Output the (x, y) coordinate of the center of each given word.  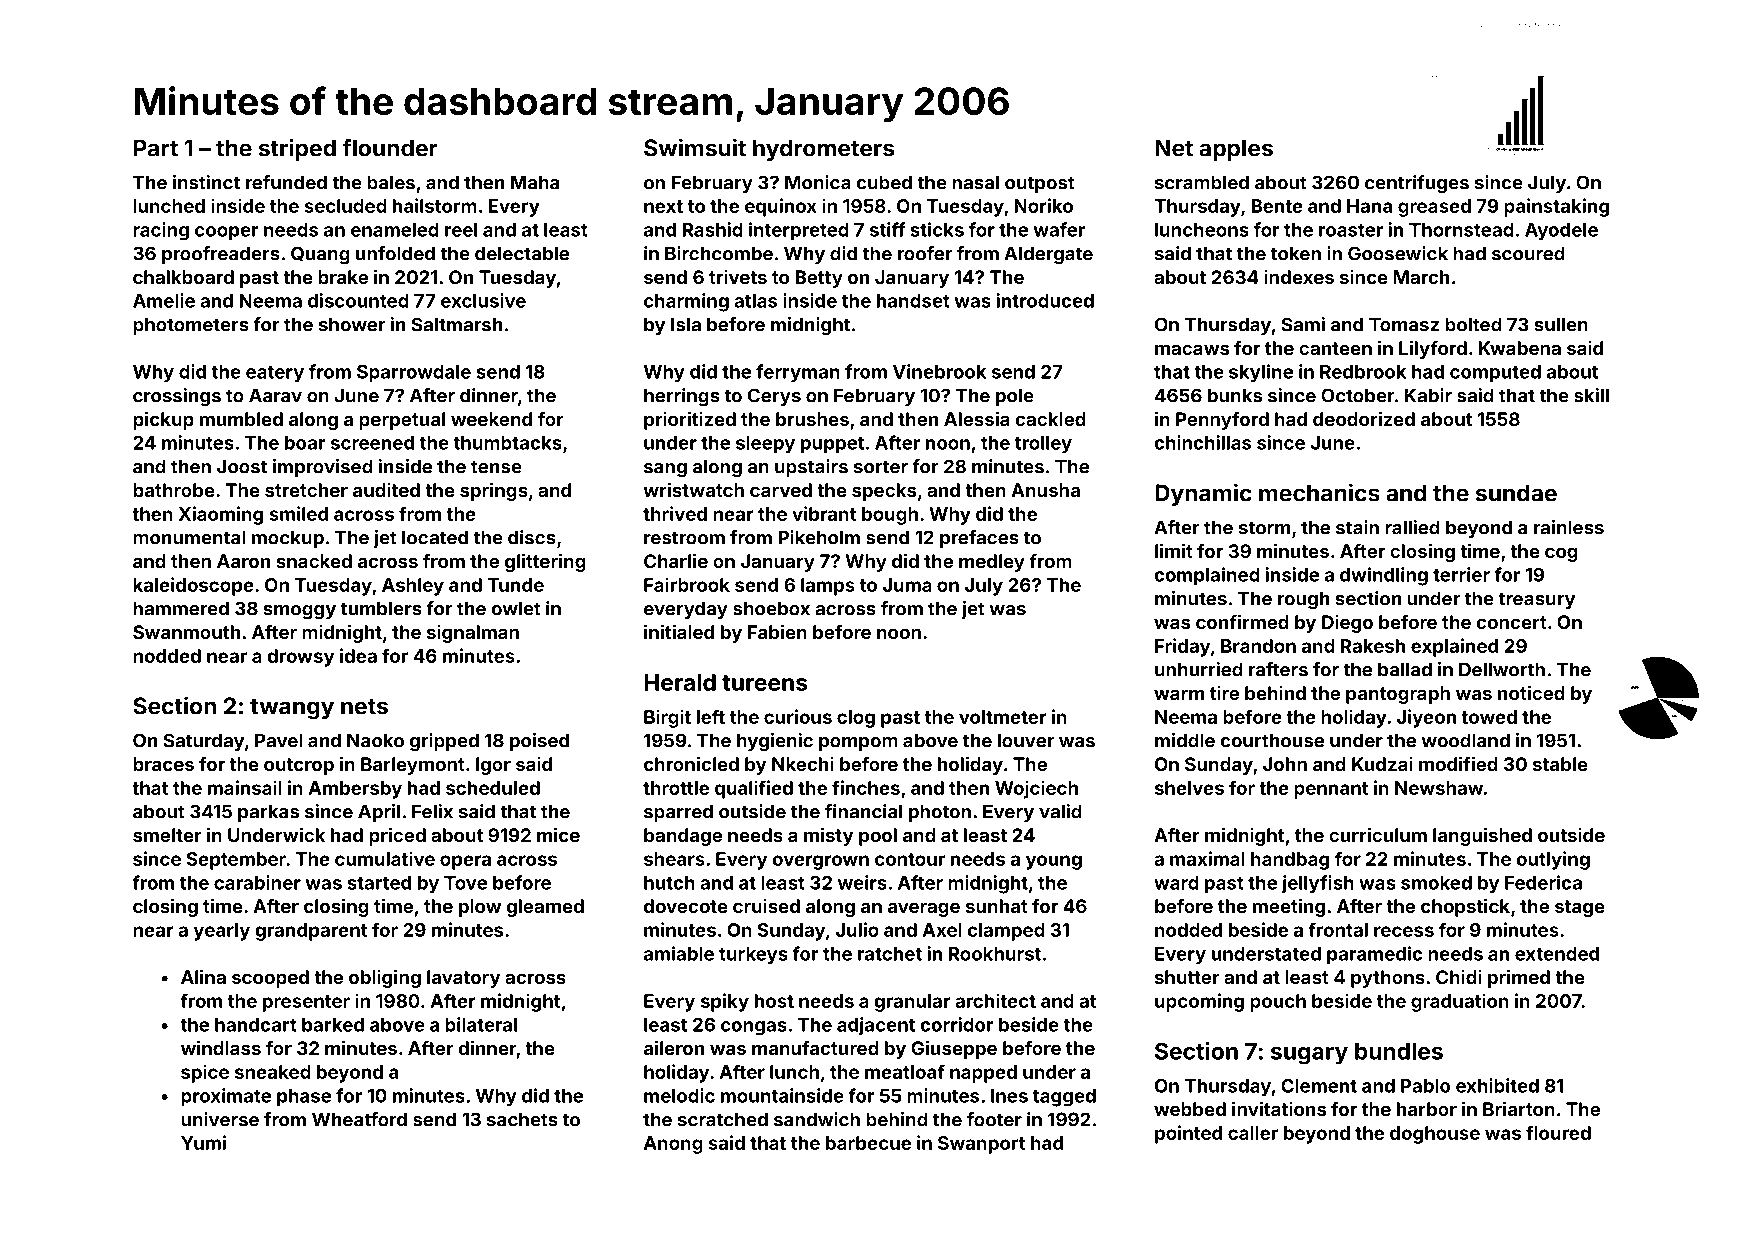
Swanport (981, 1145)
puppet (832, 445)
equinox (781, 207)
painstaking (1556, 207)
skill (1591, 395)
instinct (206, 182)
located (435, 537)
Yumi (203, 1142)
